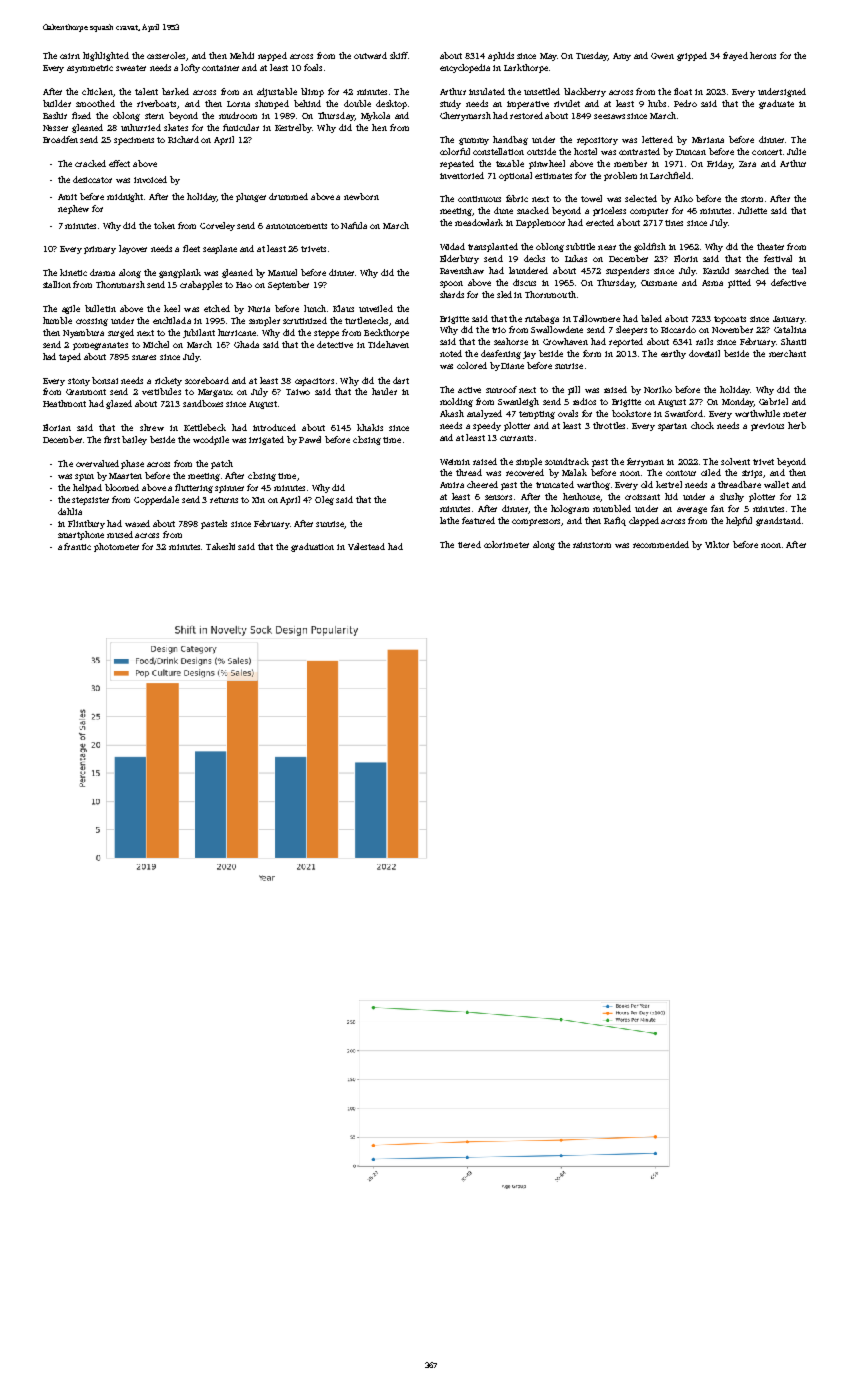 The height and width of the screenshot is (1400, 849). I want to click on tiered, so click(469, 544).
